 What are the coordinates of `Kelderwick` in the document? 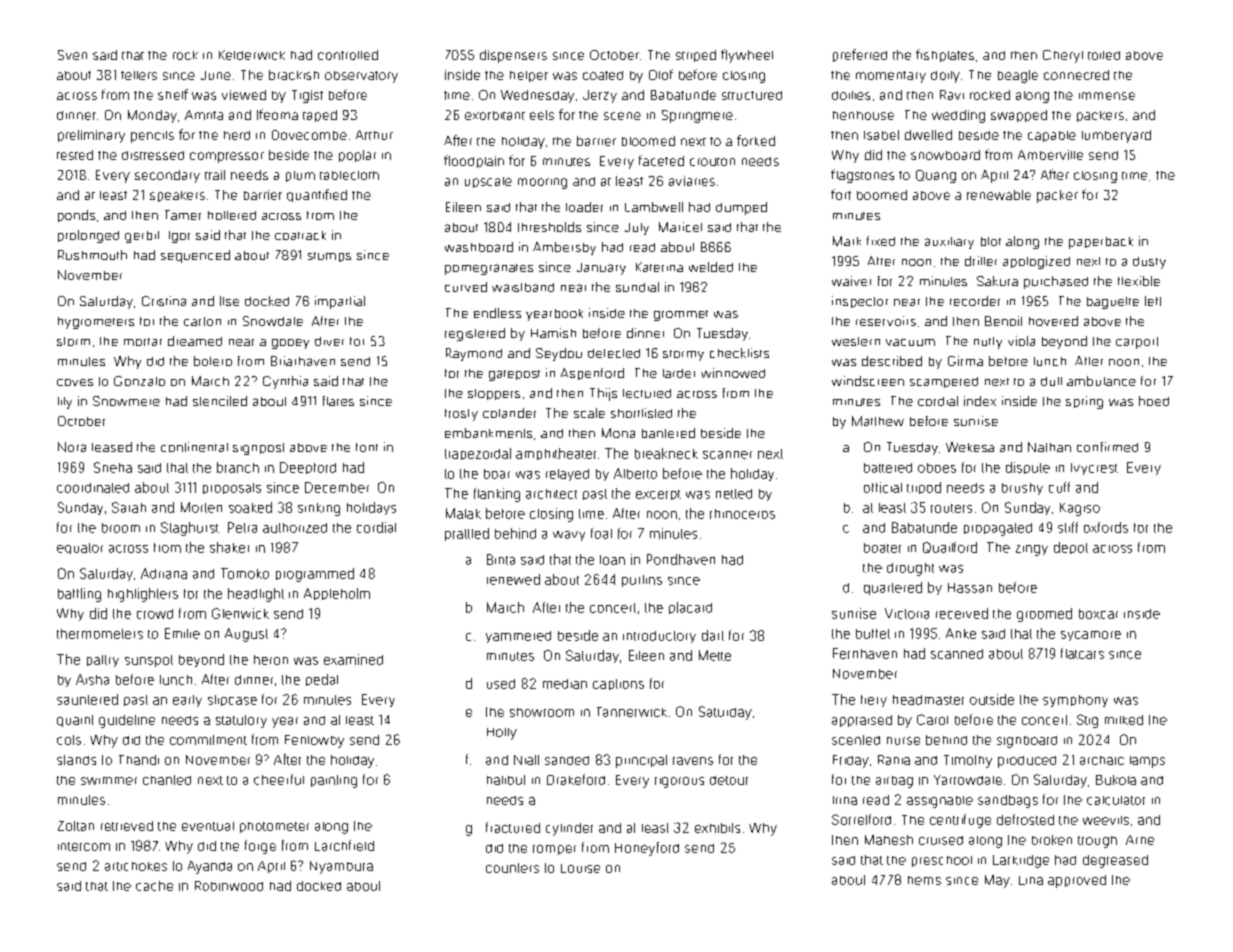 It's located at (252, 55).
